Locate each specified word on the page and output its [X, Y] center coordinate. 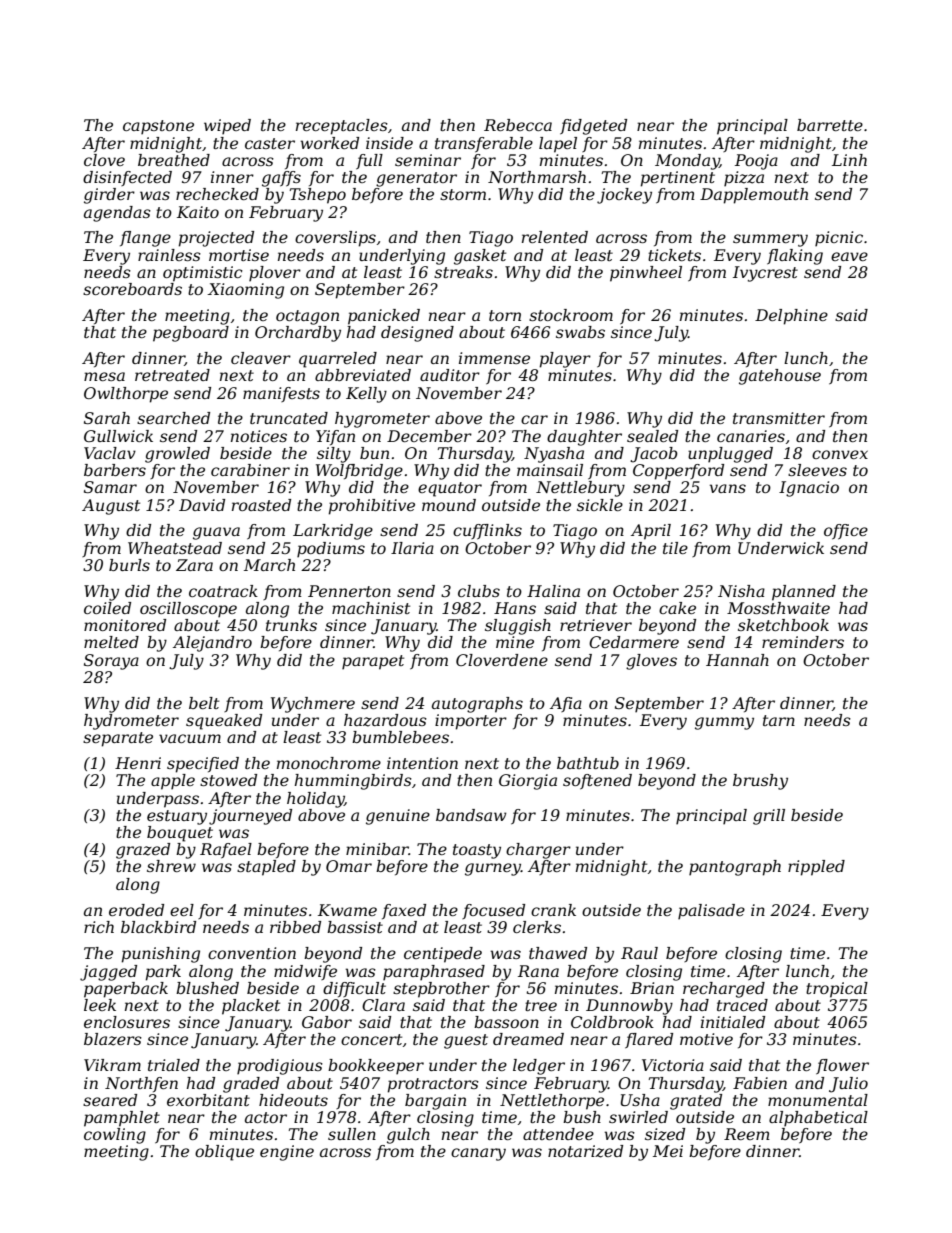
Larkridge [333, 532]
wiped [227, 127]
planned [804, 593]
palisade [711, 912]
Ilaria [412, 548]
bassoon [506, 1022]
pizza [744, 179]
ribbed [295, 927]
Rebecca [518, 125]
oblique [224, 1153]
